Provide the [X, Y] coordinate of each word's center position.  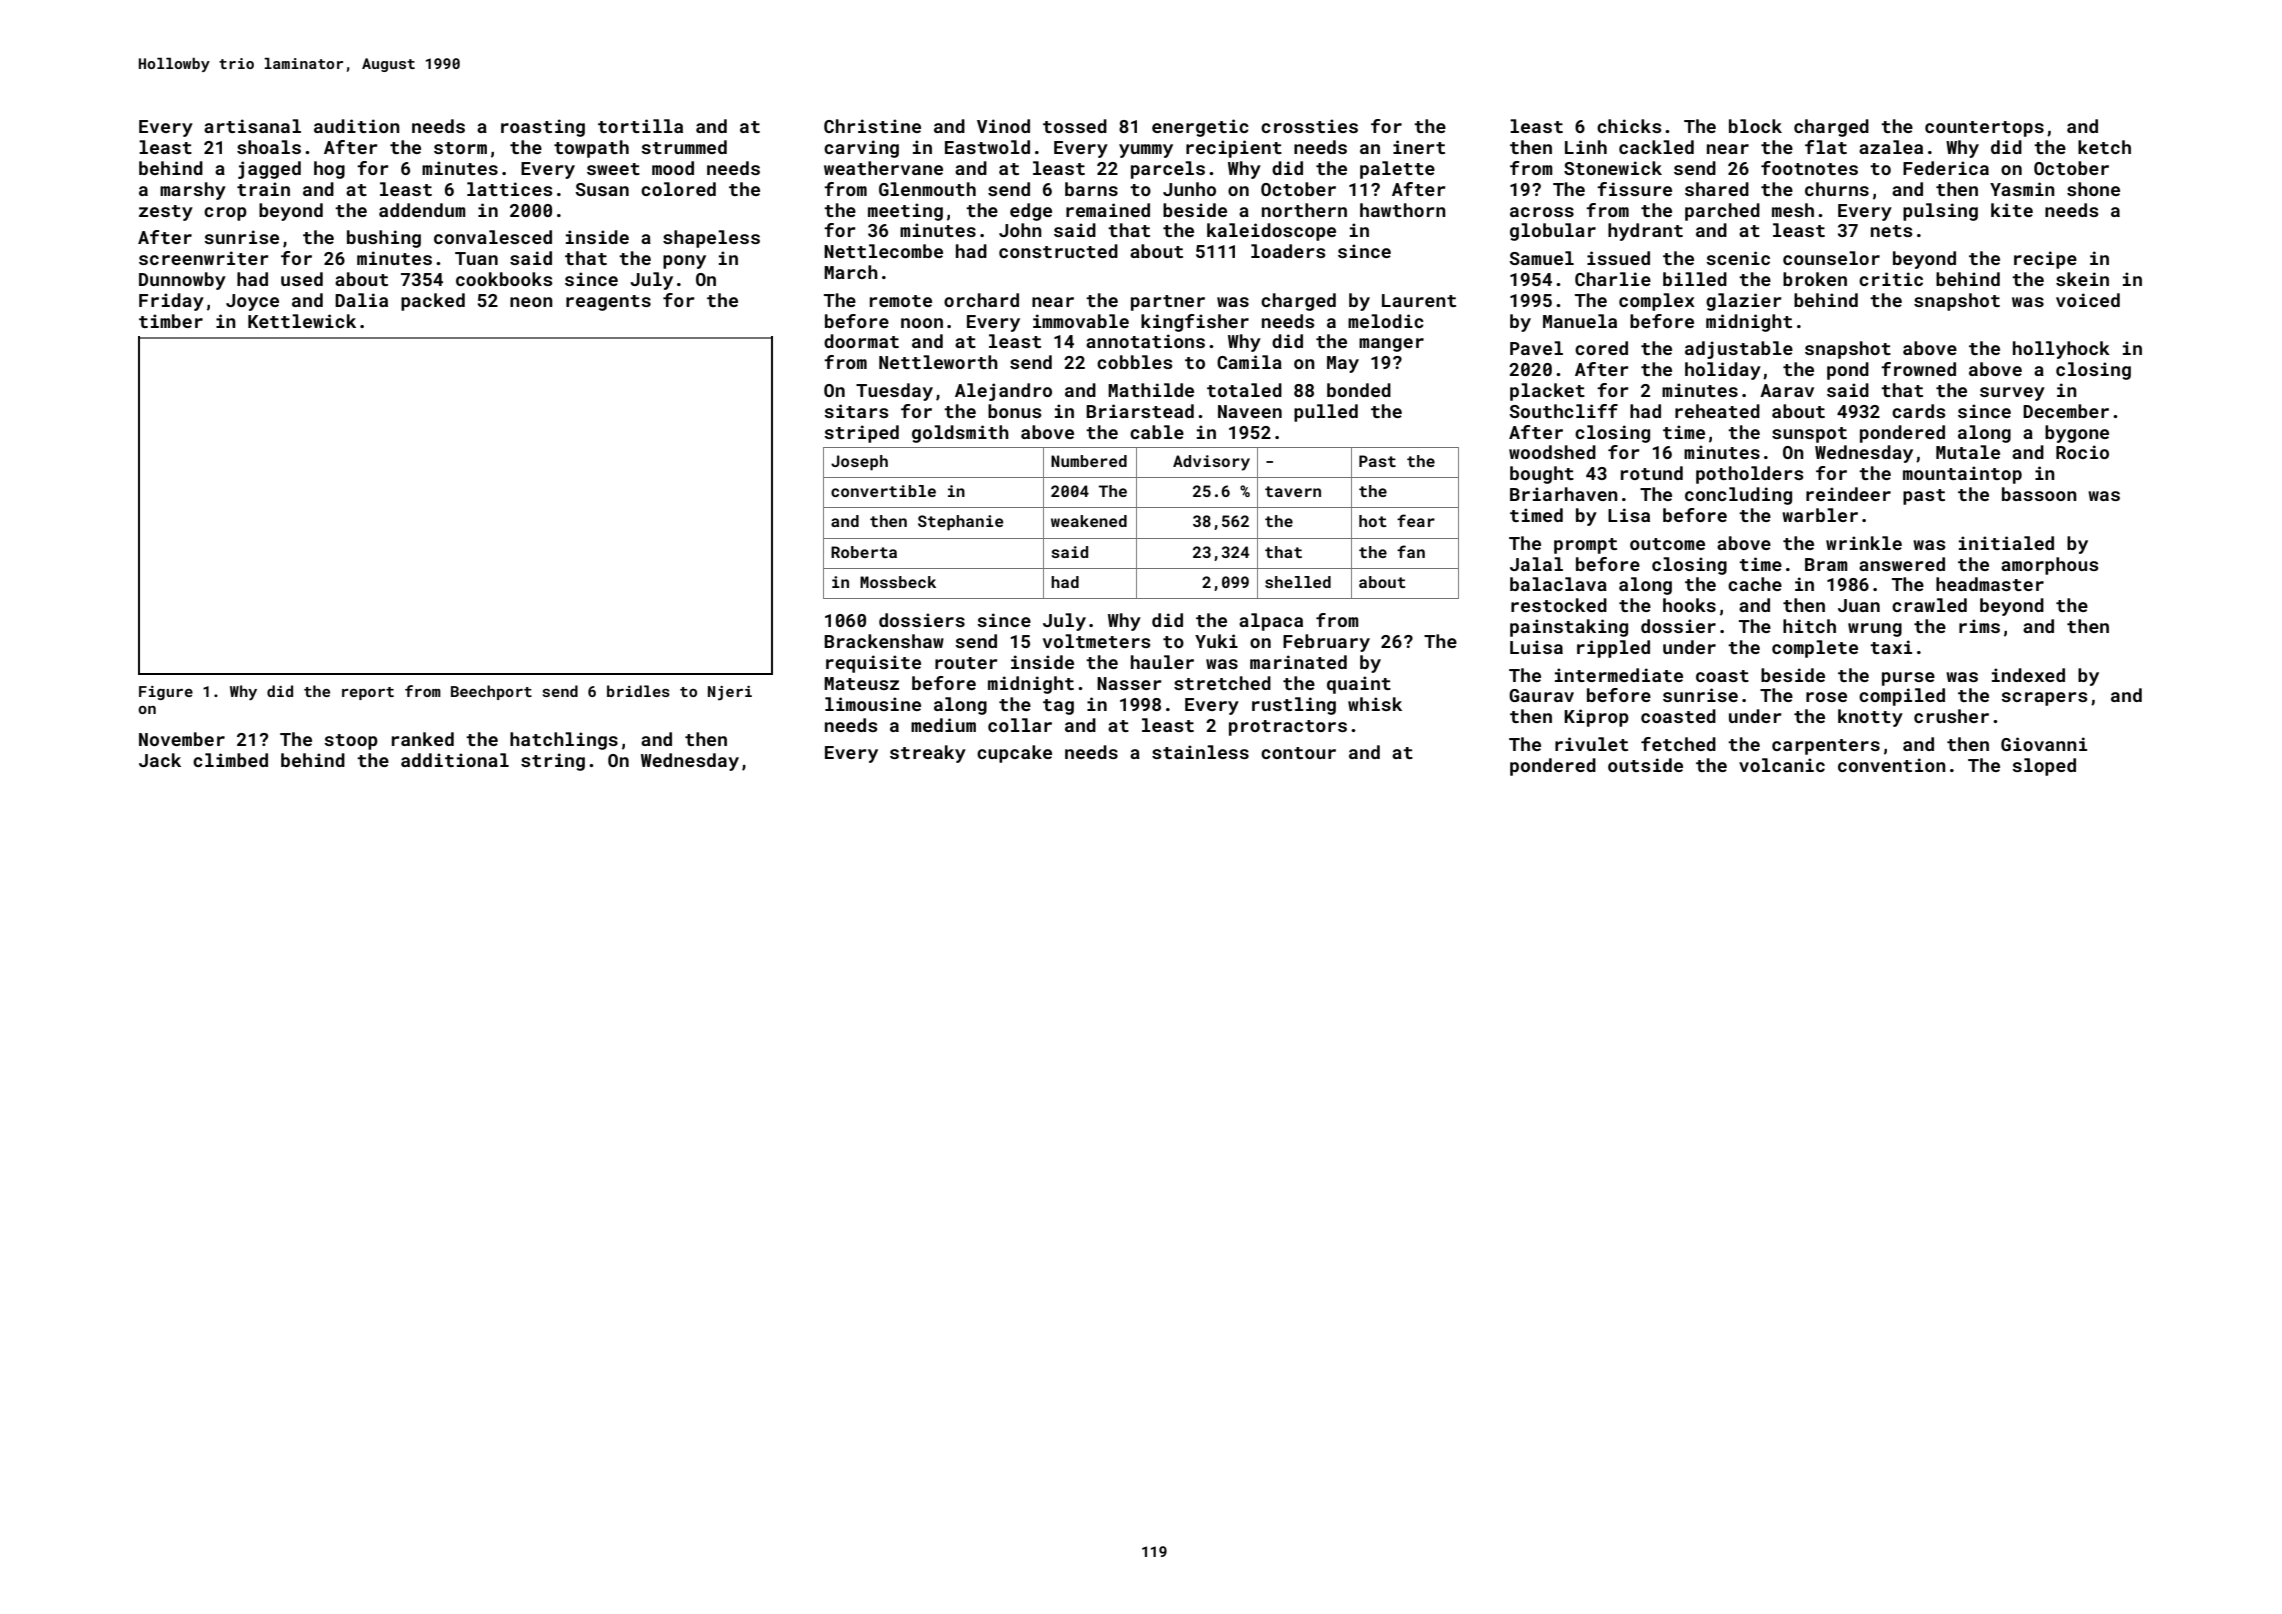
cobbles [1135, 362]
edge [1031, 212]
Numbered [1089, 461]
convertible [883, 491]
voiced [2088, 300]
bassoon [2039, 494]
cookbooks [504, 279]
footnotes [1809, 168]
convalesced [493, 237]
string [553, 762]
